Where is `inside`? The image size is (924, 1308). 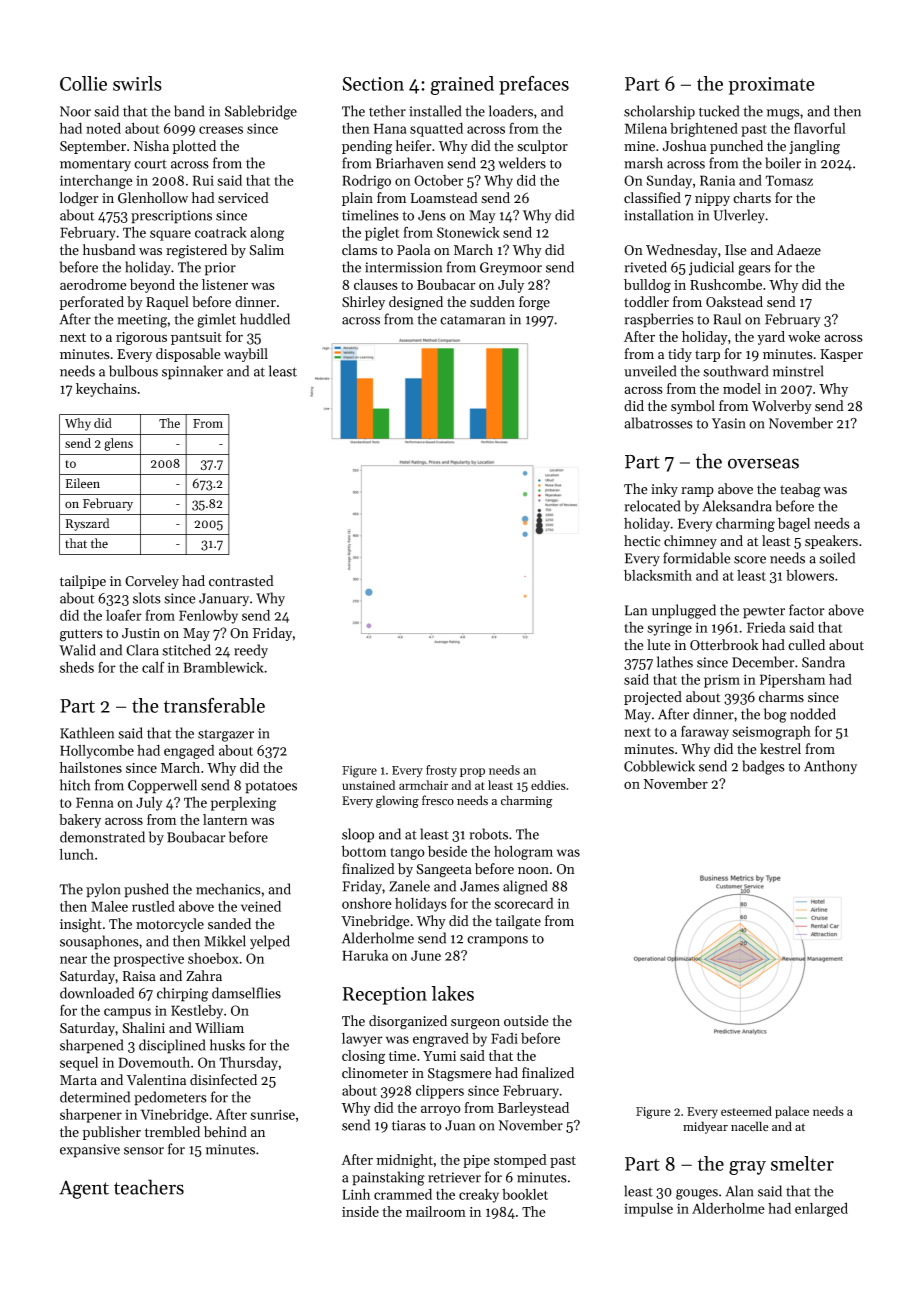 inside is located at coordinates (360, 1211).
